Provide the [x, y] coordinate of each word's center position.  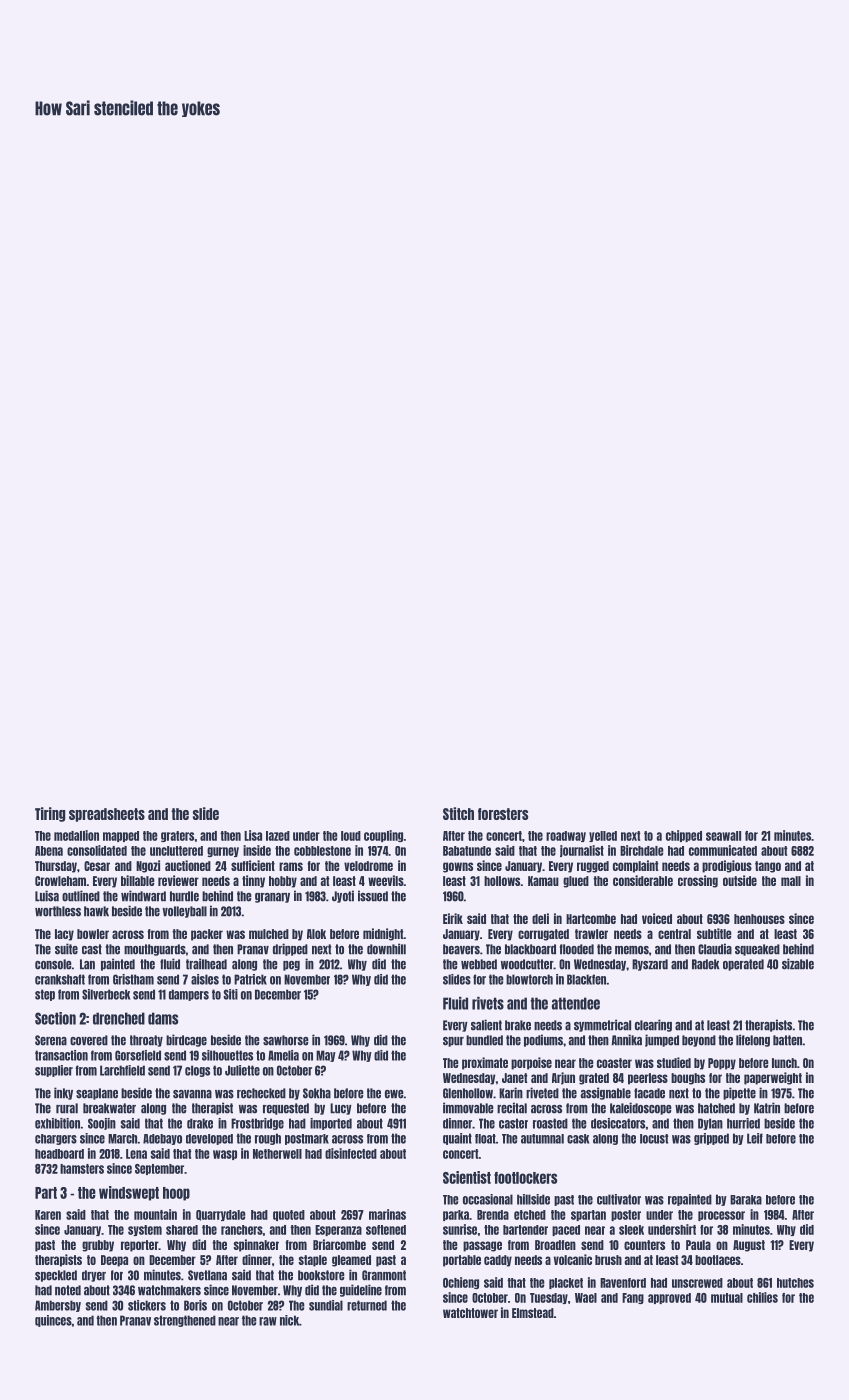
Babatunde [467, 851]
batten [787, 1040]
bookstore [321, 1275]
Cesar [97, 866]
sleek [631, 1230]
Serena [51, 1040]
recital [512, 1108]
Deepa [114, 1261]
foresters [503, 814]
